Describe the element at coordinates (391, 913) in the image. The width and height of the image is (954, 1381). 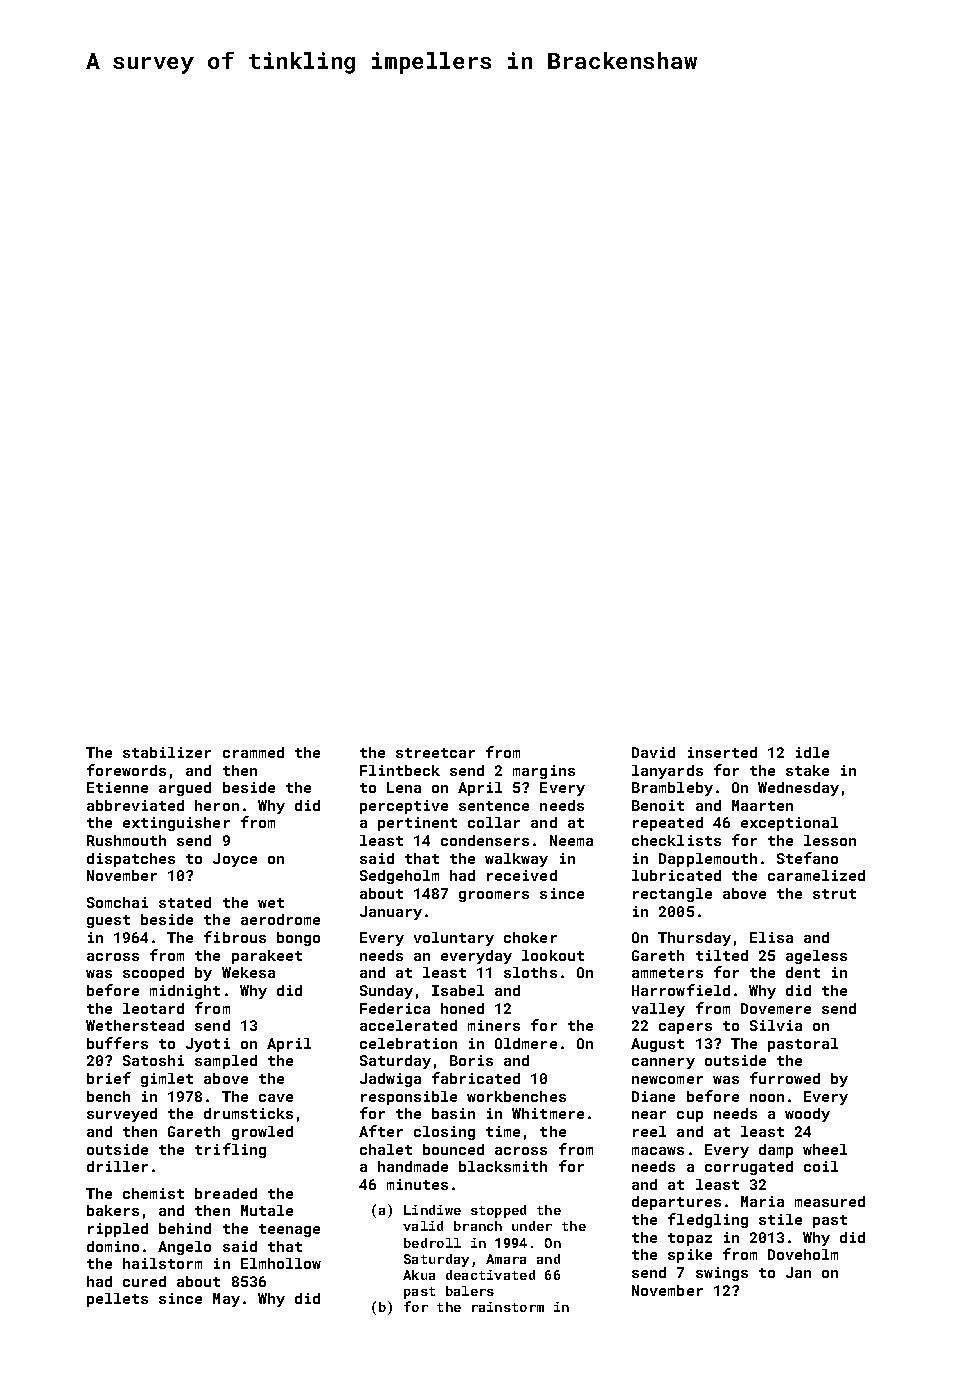
I see `January` at that location.
